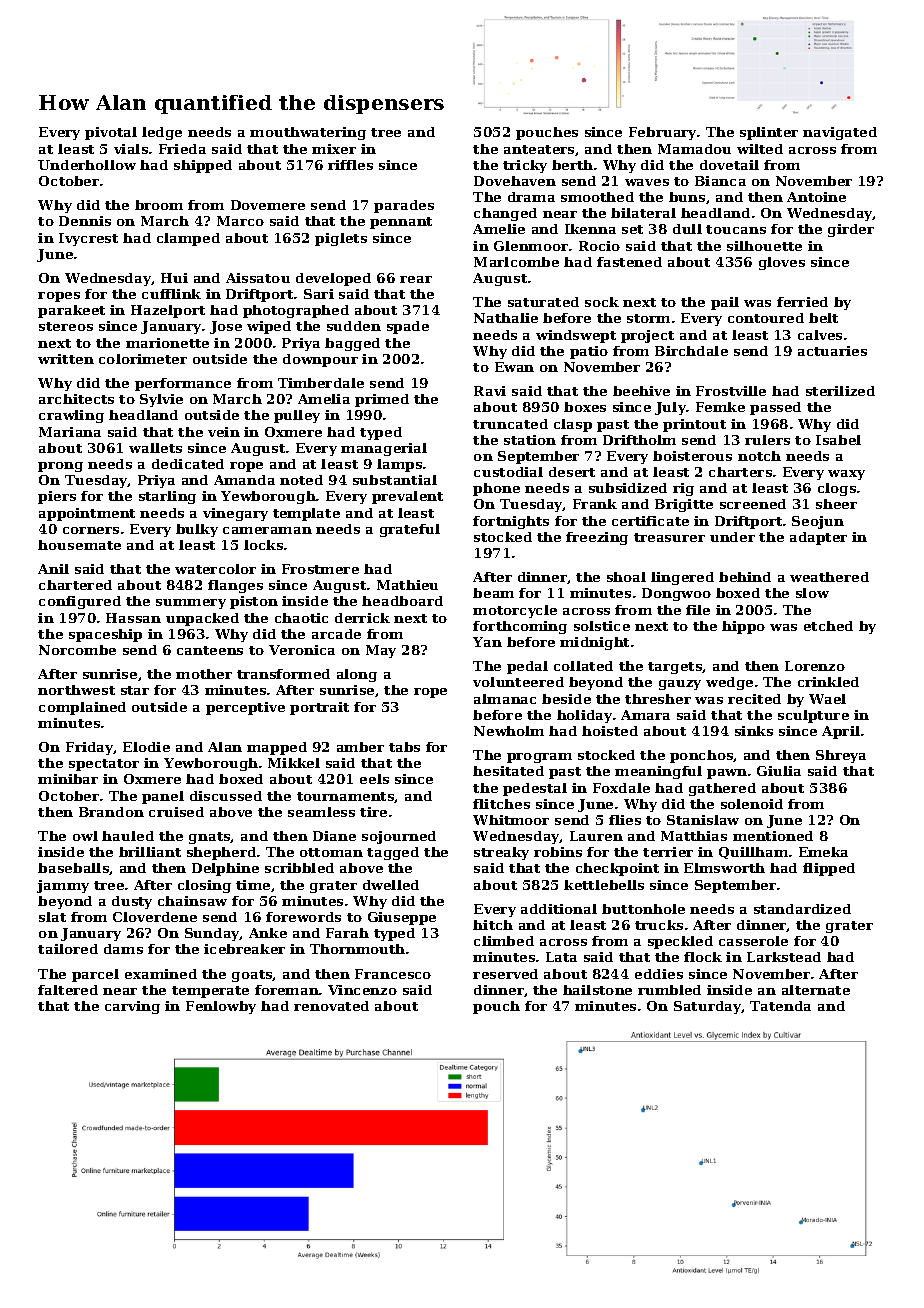 Image resolution: width=924 pixels, height=1308 pixels. Describe the element at coordinates (402, 918) in the page. I see `Giuseppe` at that location.
